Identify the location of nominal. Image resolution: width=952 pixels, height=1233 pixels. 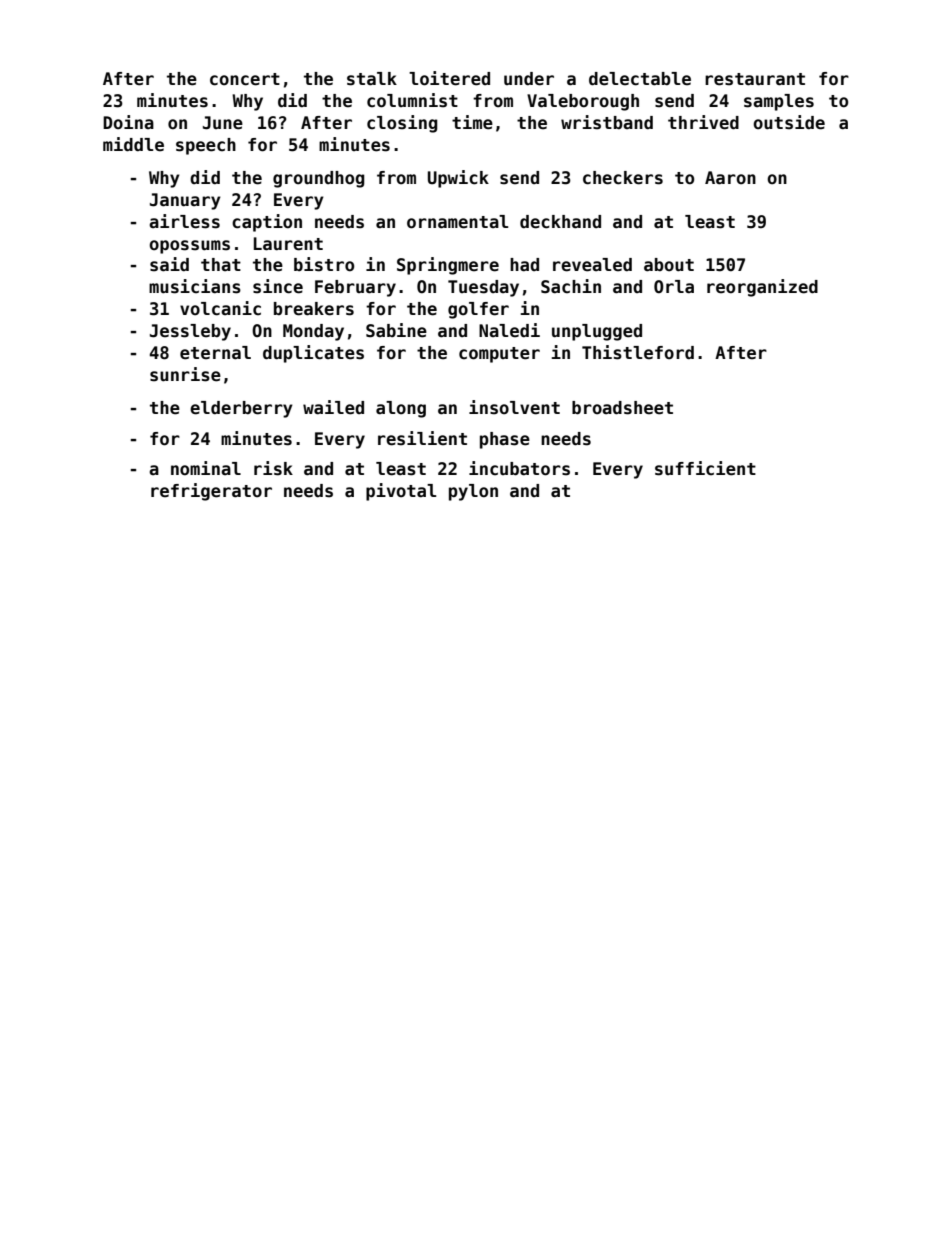
(206, 468).
